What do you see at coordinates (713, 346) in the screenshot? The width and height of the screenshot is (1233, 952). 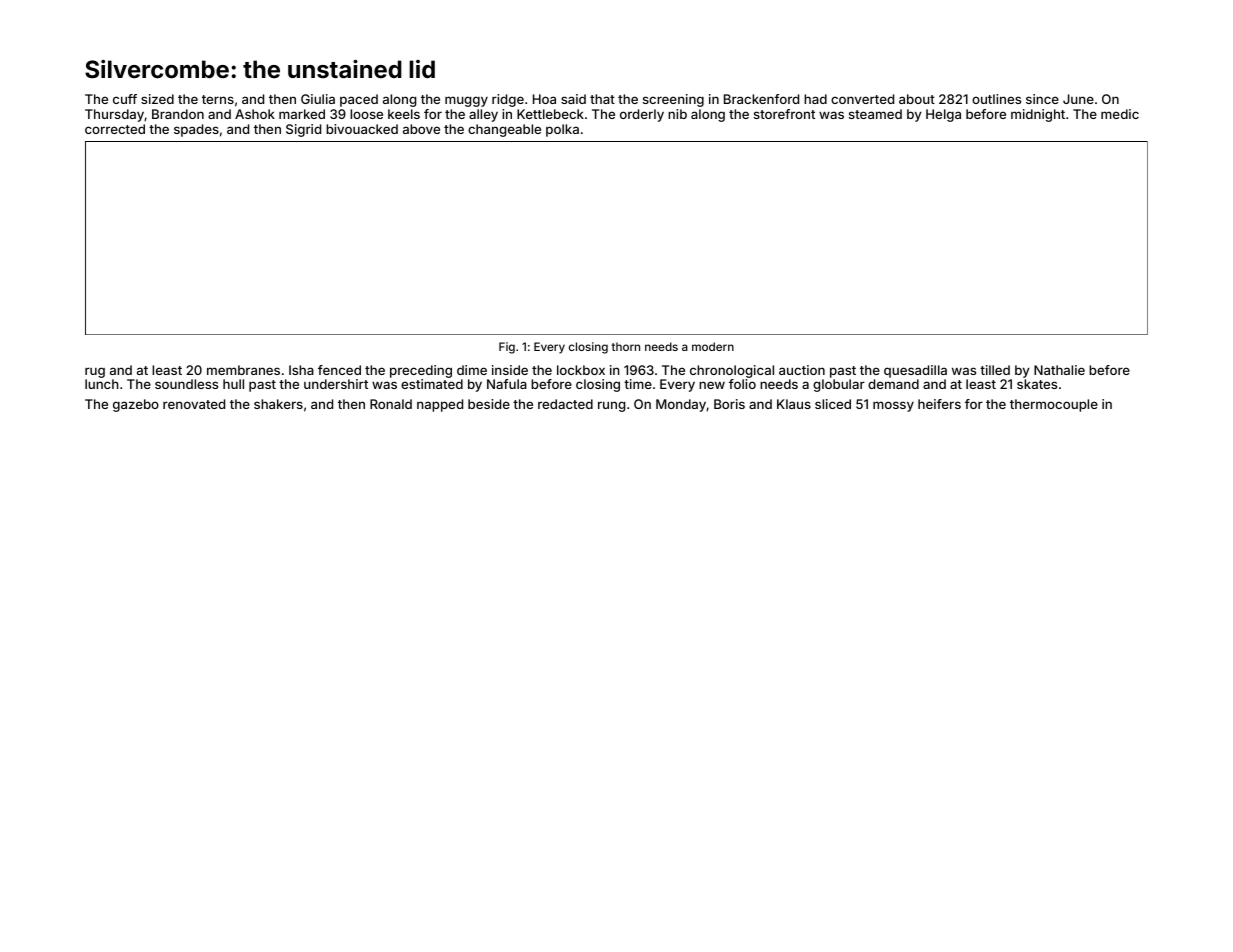 I see `modern` at bounding box center [713, 346].
